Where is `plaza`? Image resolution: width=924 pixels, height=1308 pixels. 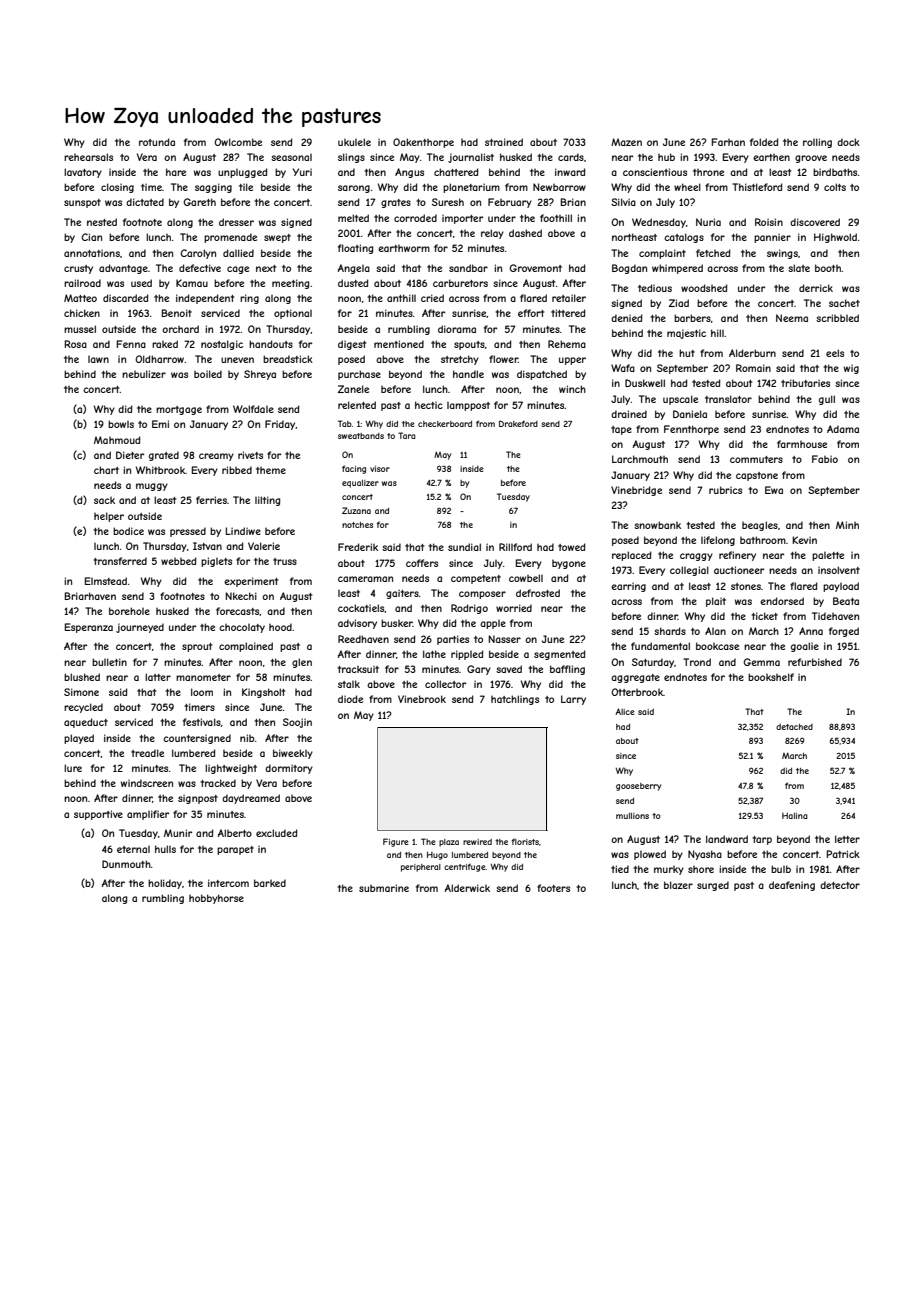
plaza is located at coordinates (449, 843).
